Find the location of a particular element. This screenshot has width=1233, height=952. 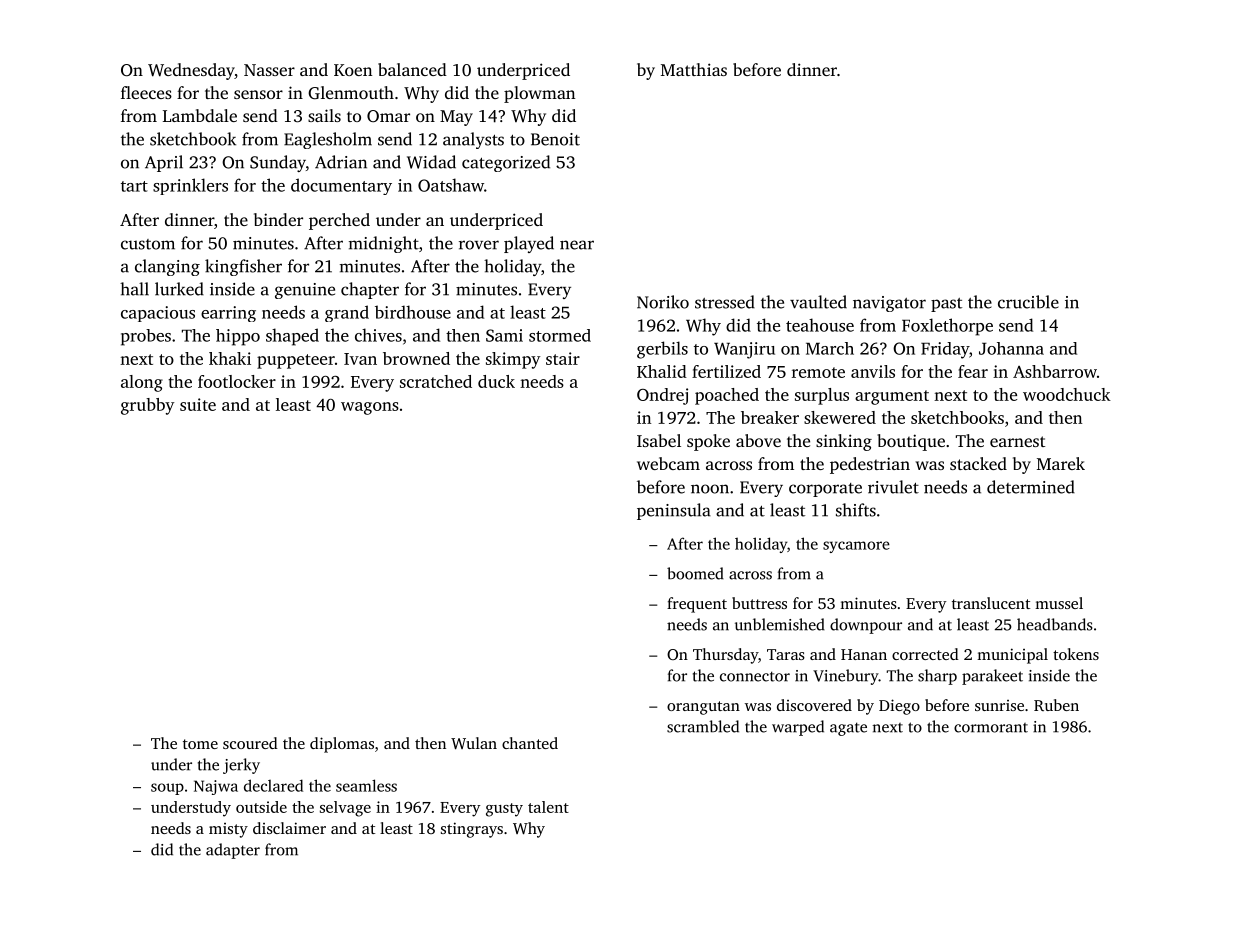

Matthias is located at coordinates (694, 69).
